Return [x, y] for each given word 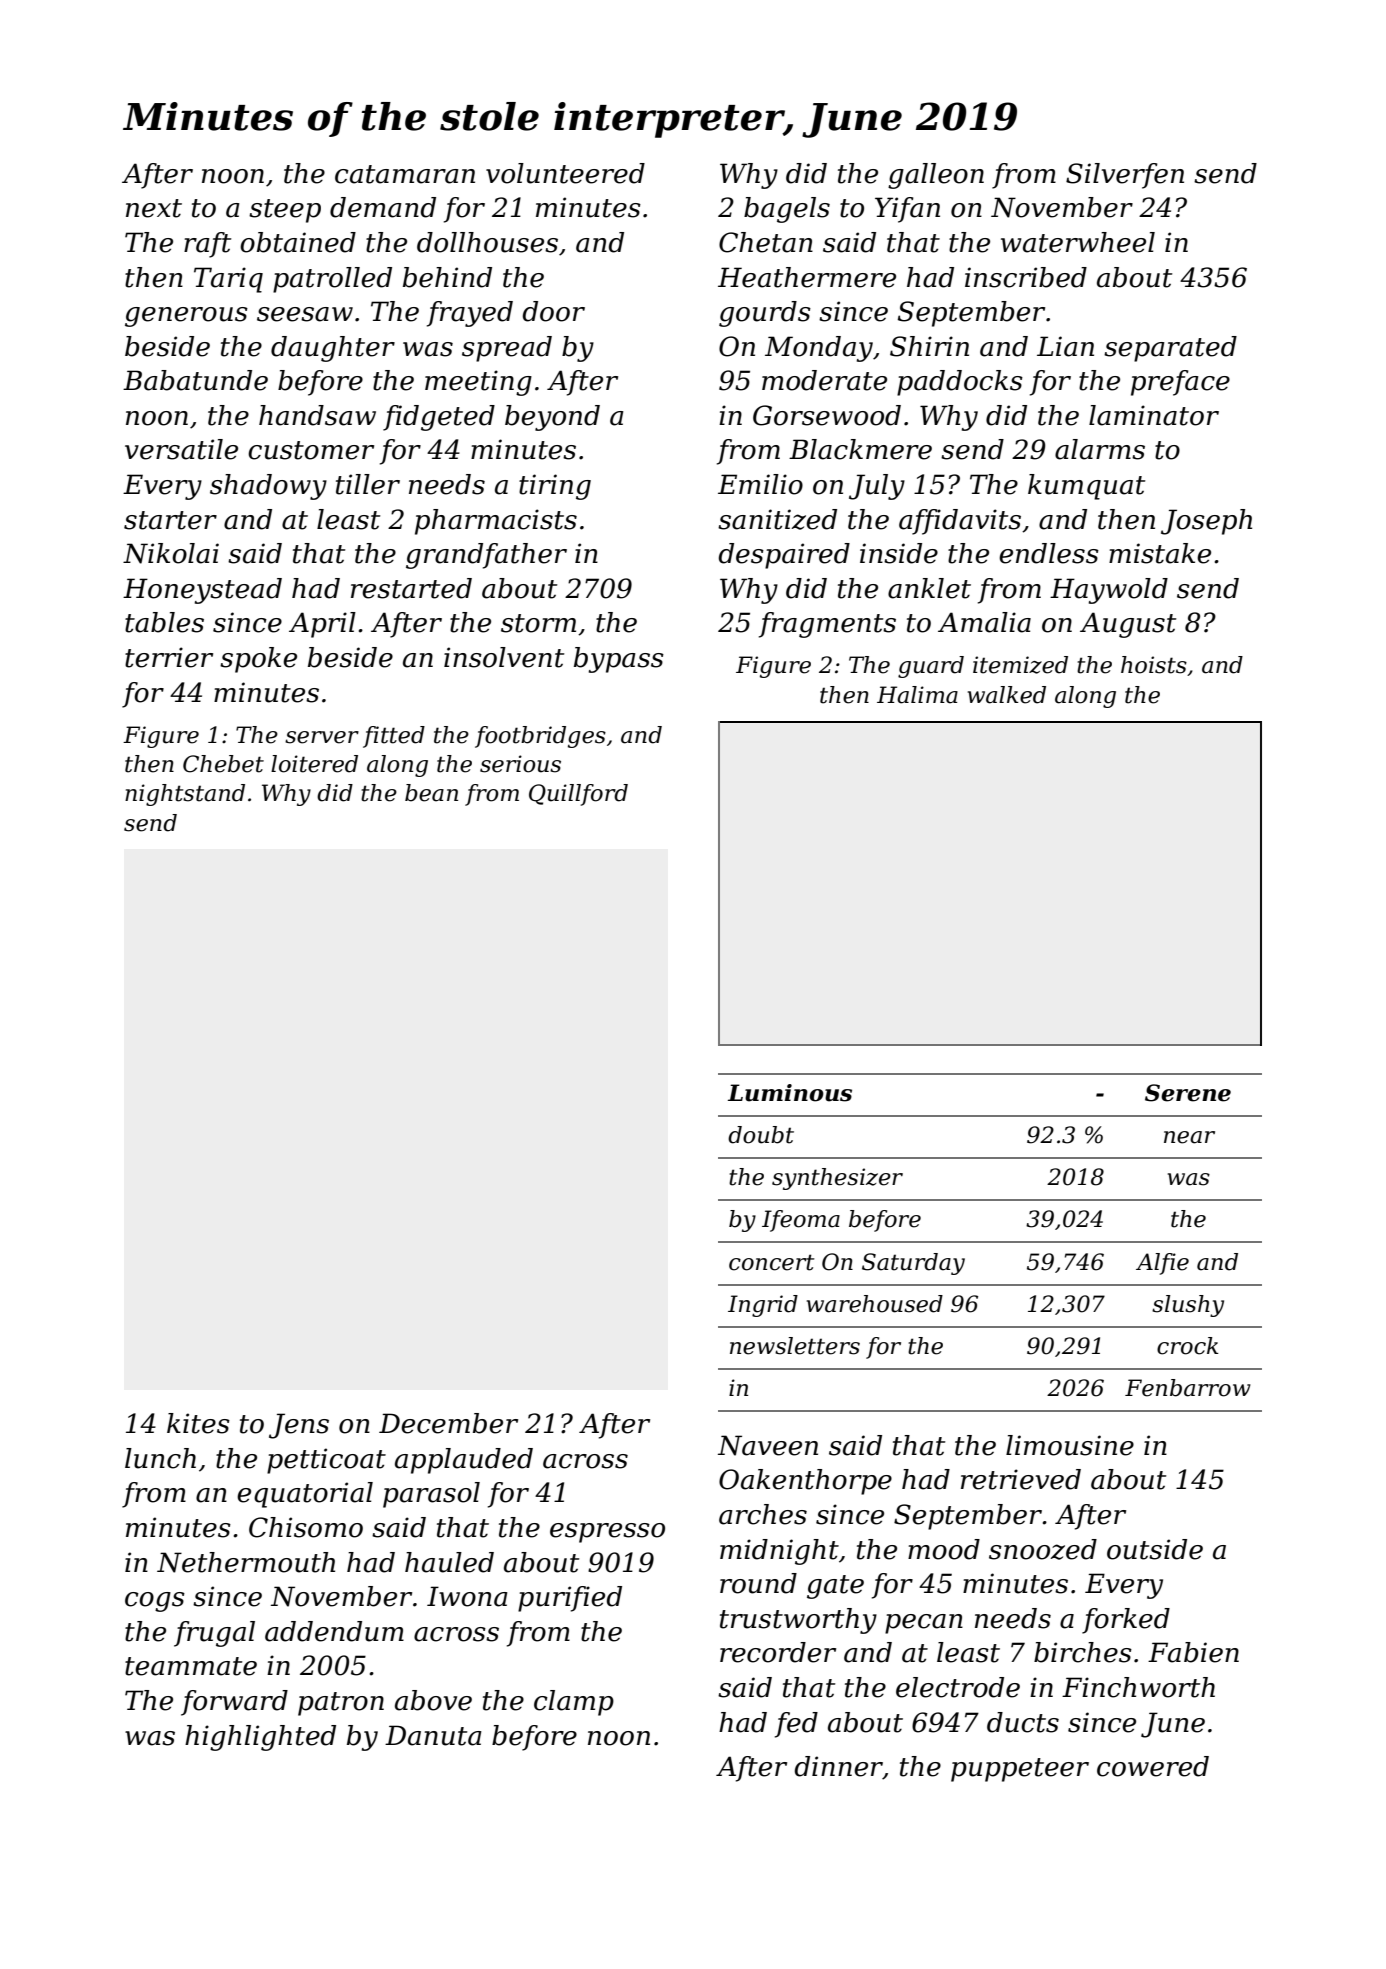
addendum [334, 1631]
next [154, 208]
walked [1007, 695]
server [322, 737]
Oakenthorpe [805, 1482]
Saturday [913, 1264]
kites [198, 1423]
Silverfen [1125, 176]
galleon [936, 176]
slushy [1188, 1306]
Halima [917, 695]
